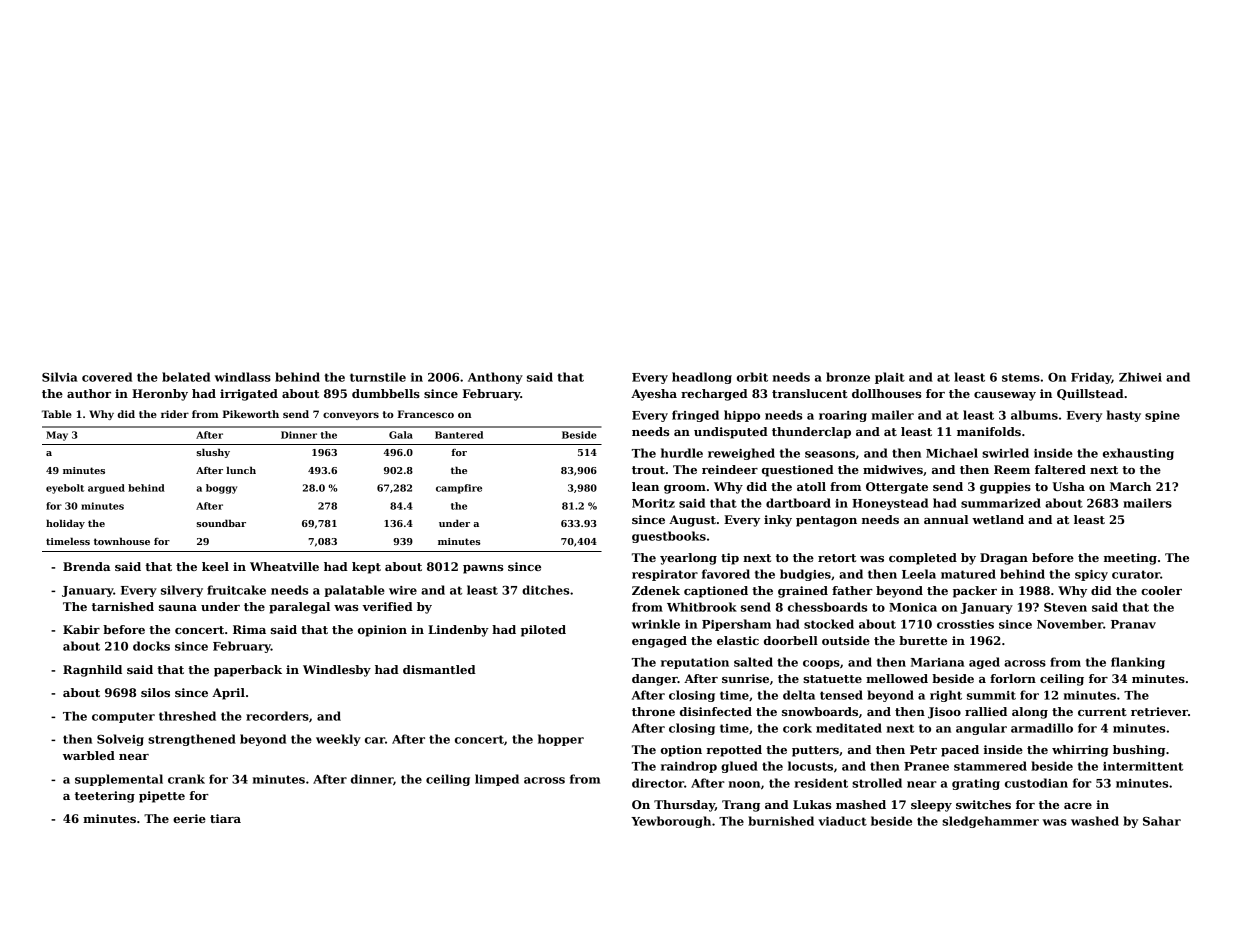  Describe the element at coordinates (1130, 486) in the screenshot. I see `March` at that location.
